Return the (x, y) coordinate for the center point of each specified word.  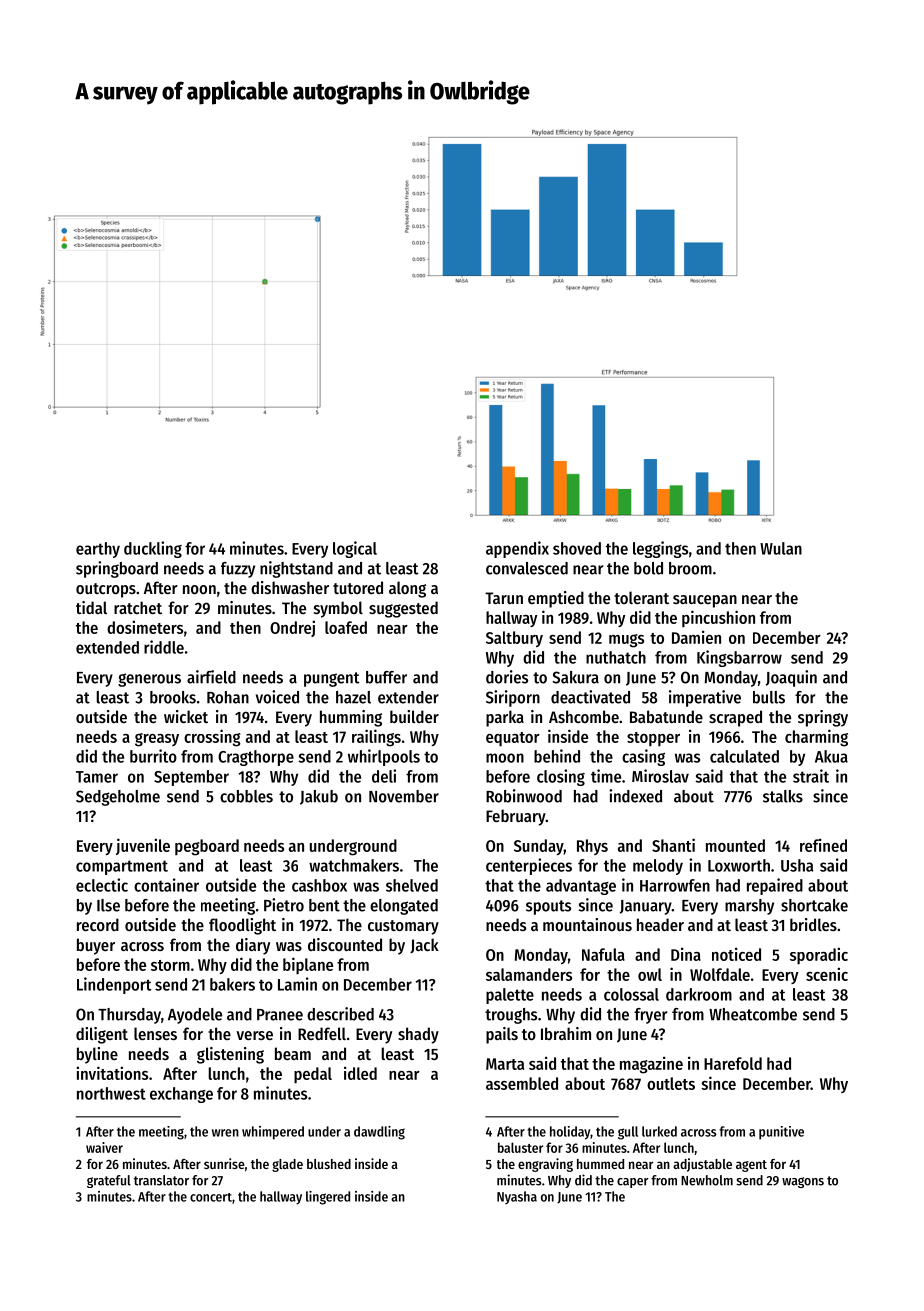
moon (505, 758)
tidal (91, 607)
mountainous (587, 924)
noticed (736, 954)
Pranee (280, 1015)
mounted (735, 845)
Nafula (603, 954)
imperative (705, 698)
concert (211, 1197)
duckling (153, 549)
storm (170, 965)
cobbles (246, 796)
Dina (686, 954)
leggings (660, 549)
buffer (386, 677)
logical (355, 549)
